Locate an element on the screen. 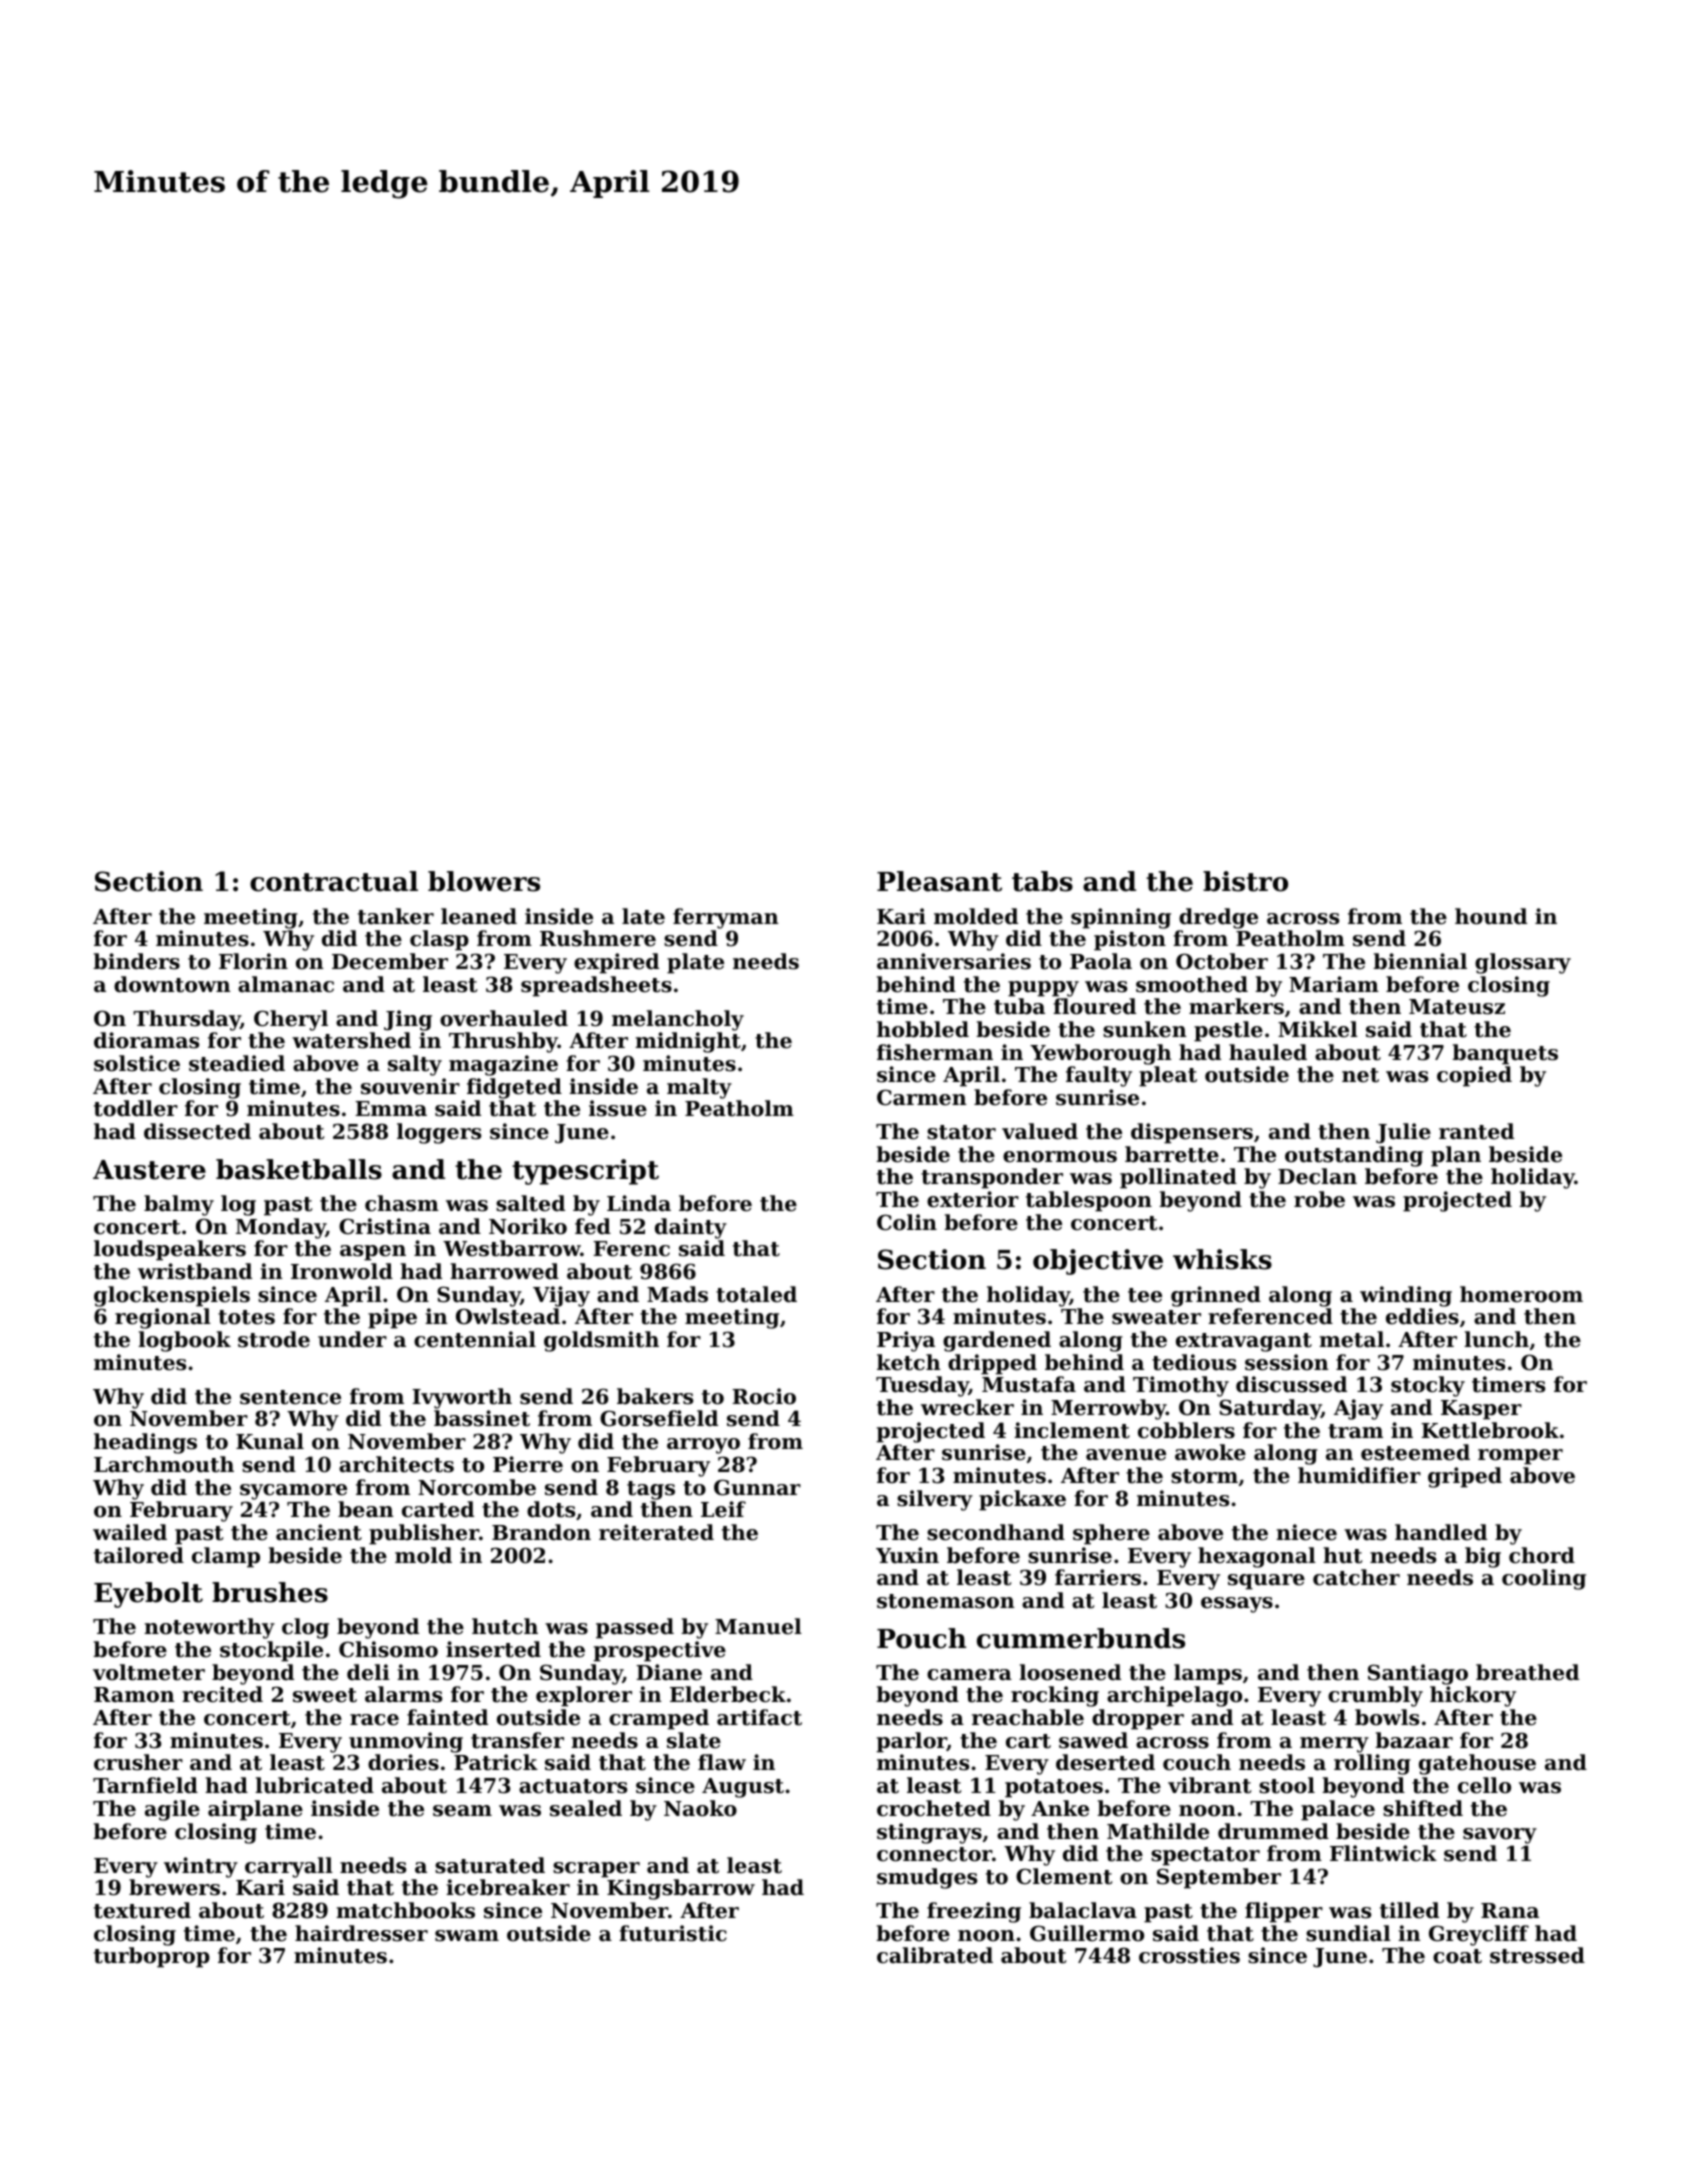 The width and height of the screenshot is (1683, 2178). loudspeakers is located at coordinates (170, 1250).
